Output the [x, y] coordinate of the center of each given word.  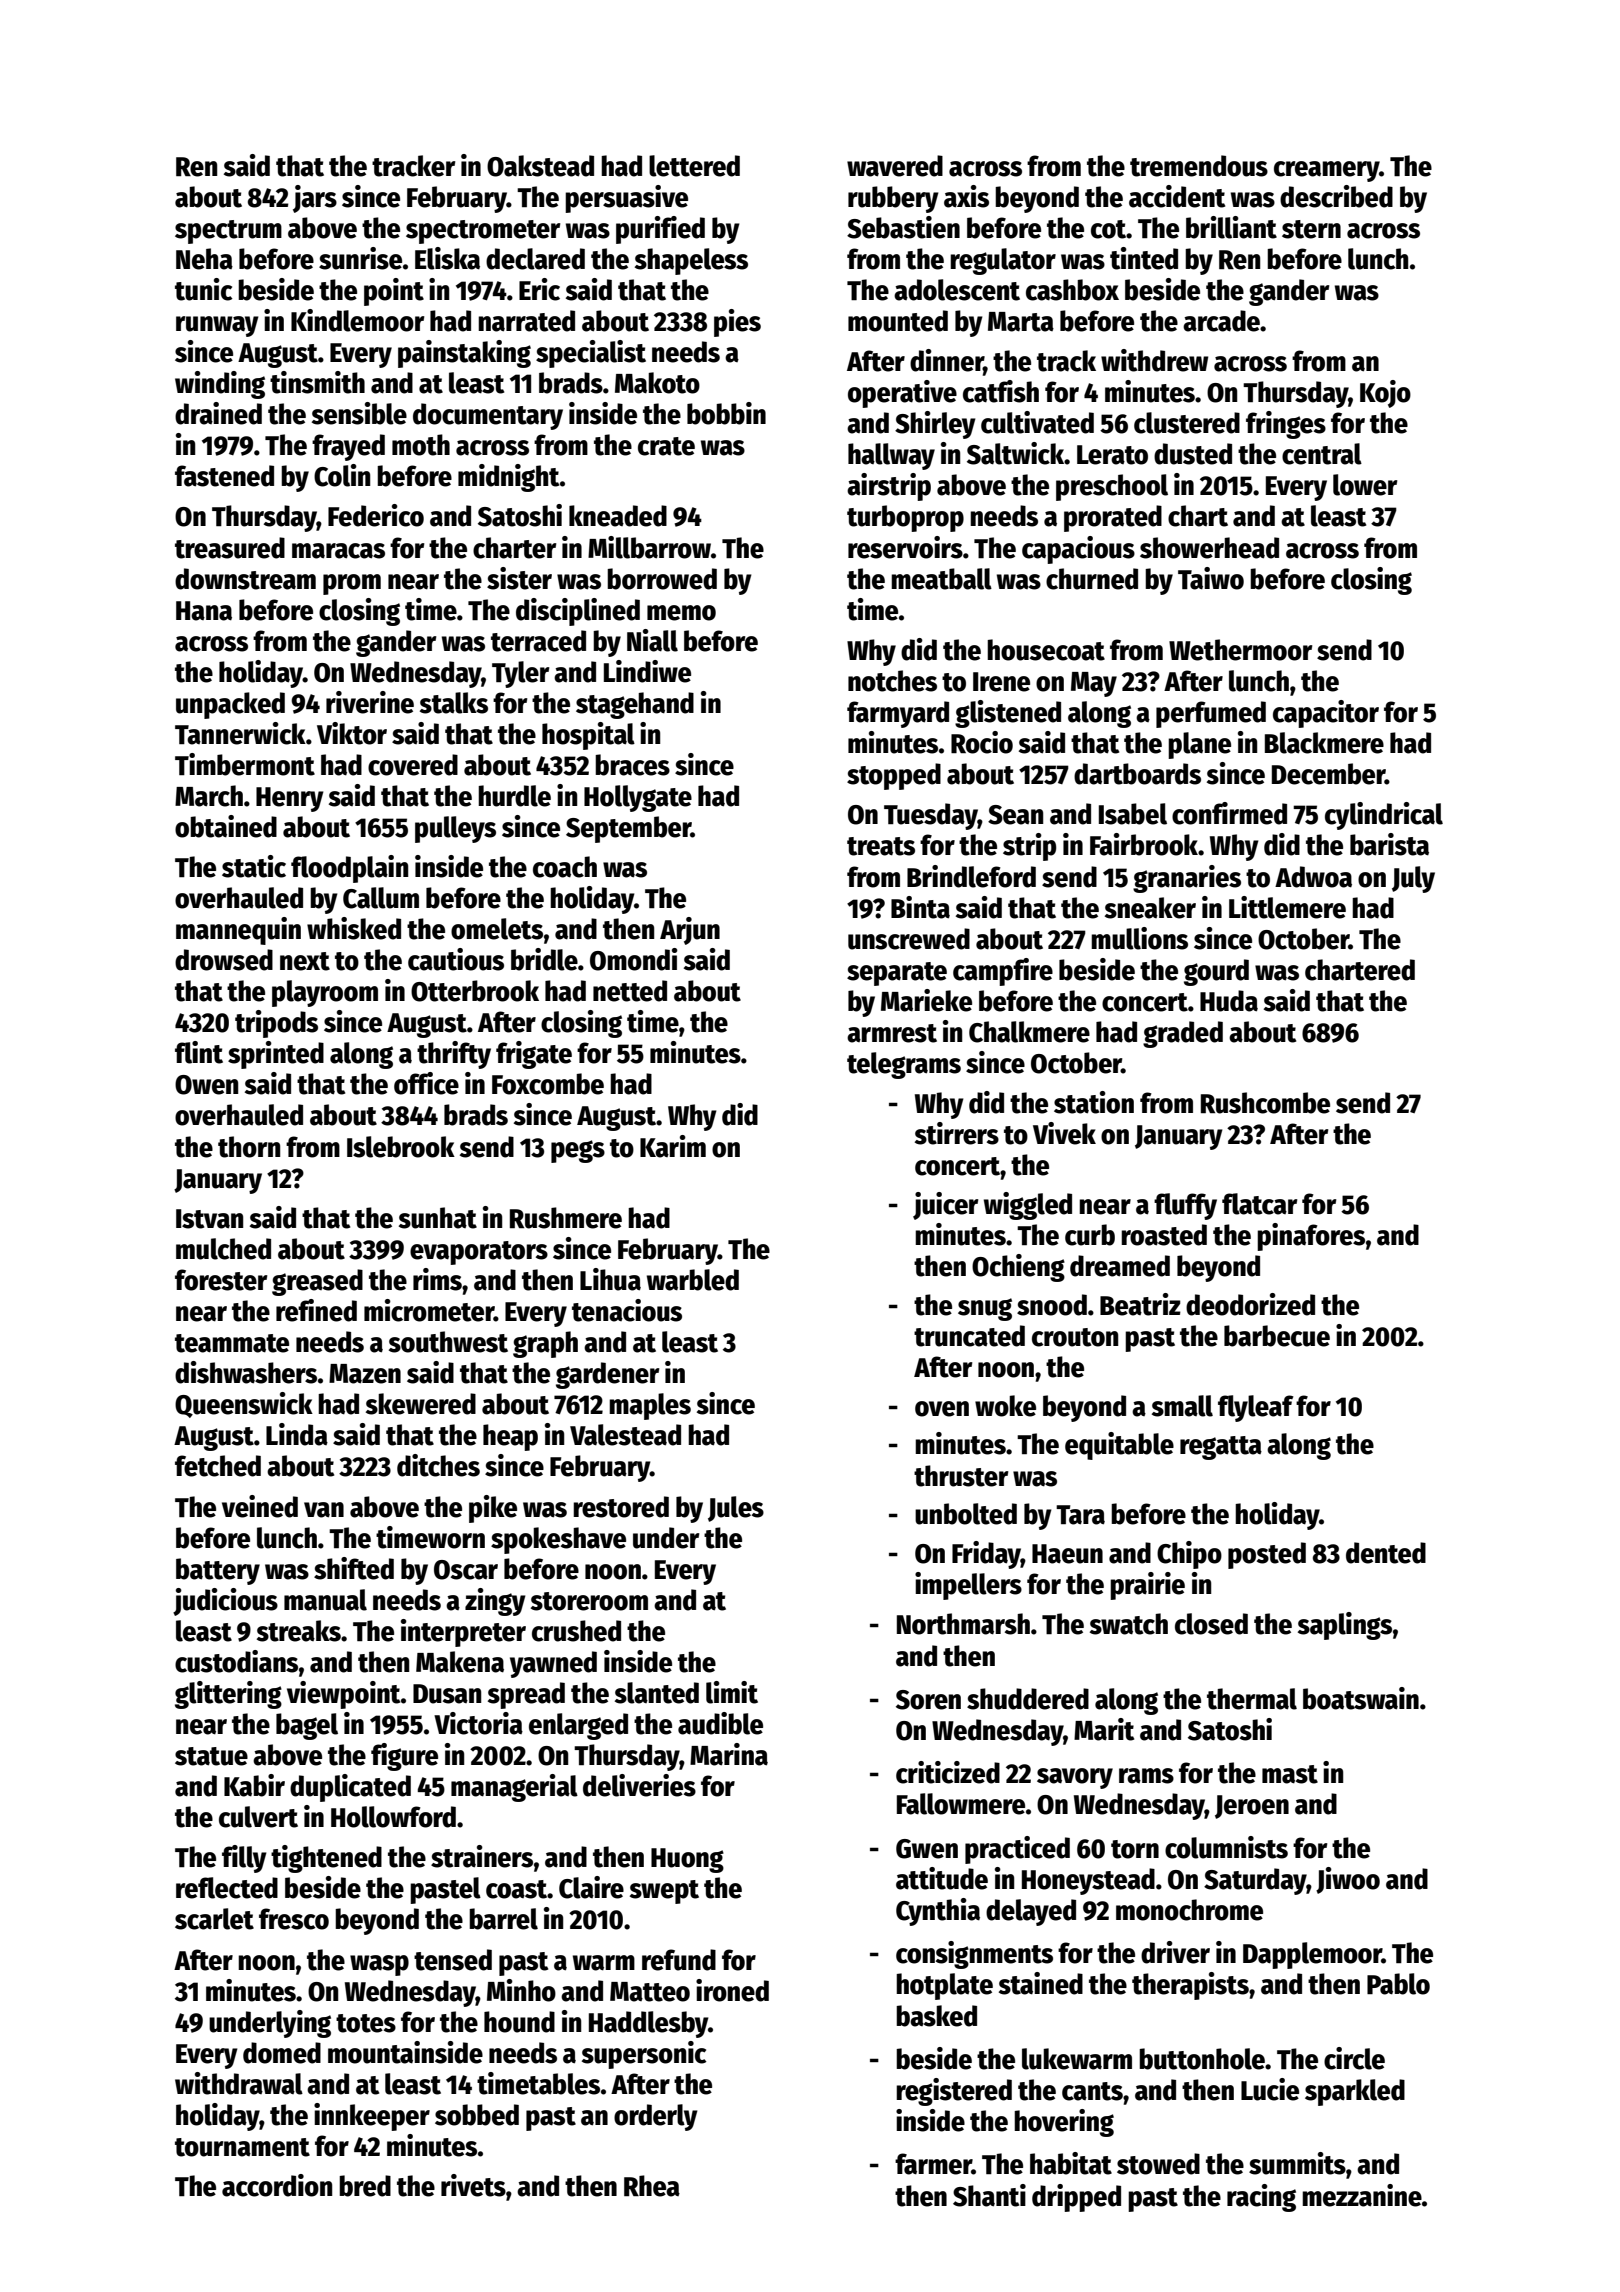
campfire [1003, 972]
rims [437, 1279]
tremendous [1199, 166]
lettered [694, 166]
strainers [482, 1856]
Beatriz [1140, 1304]
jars [315, 199]
